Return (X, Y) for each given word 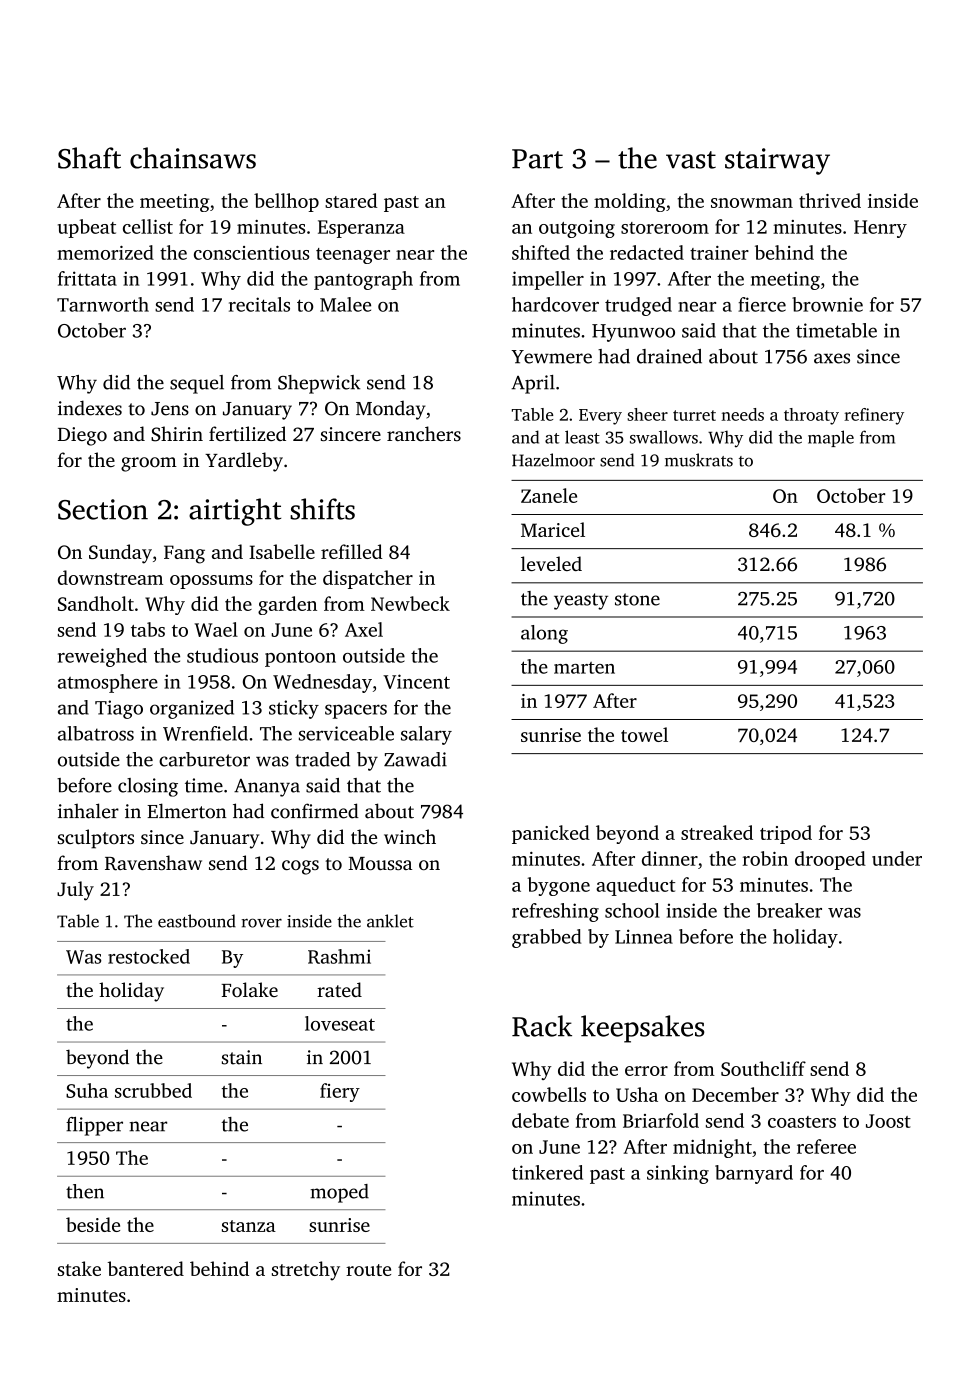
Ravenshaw (153, 863)
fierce (762, 304)
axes (832, 358)
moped (339, 1193)
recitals (259, 304)
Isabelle (282, 551)
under (897, 858)
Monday (391, 410)
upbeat (87, 228)
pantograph (363, 280)
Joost (888, 1121)
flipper (94, 1126)
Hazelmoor (553, 460)
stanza (249, 1226)
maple (831, 438)
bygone (558, 886)
